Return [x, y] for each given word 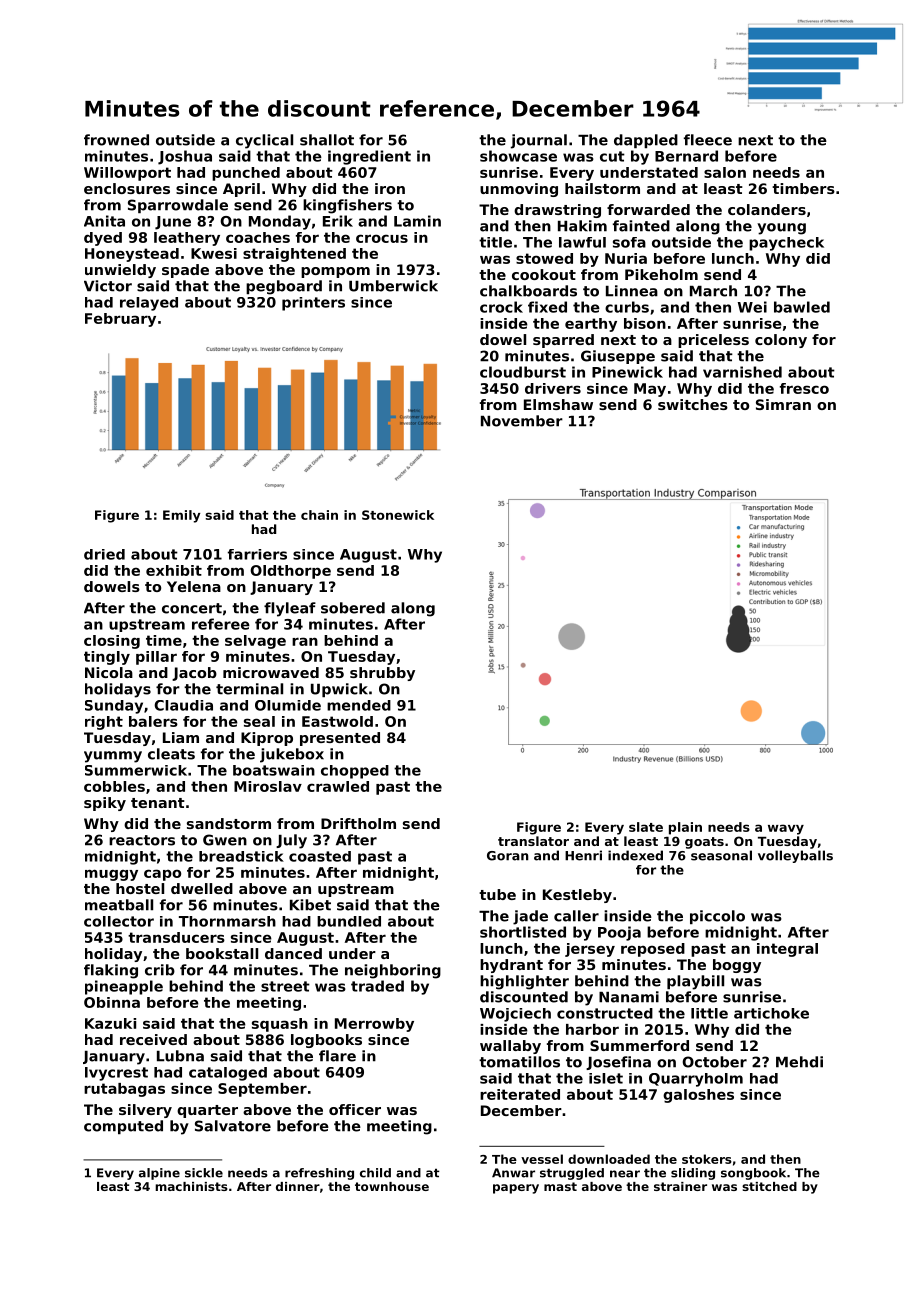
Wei [752, 307]
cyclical [264, 141]
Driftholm [358, 823]
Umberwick [393, 286]
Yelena [194, 586]
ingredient [369, 157]
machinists [191, 1186]
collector [119, 921]
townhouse [392, 1186]
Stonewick [398, 515]
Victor [108, 286]
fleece [708, 140]
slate [646, 827]
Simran [783, 404]
